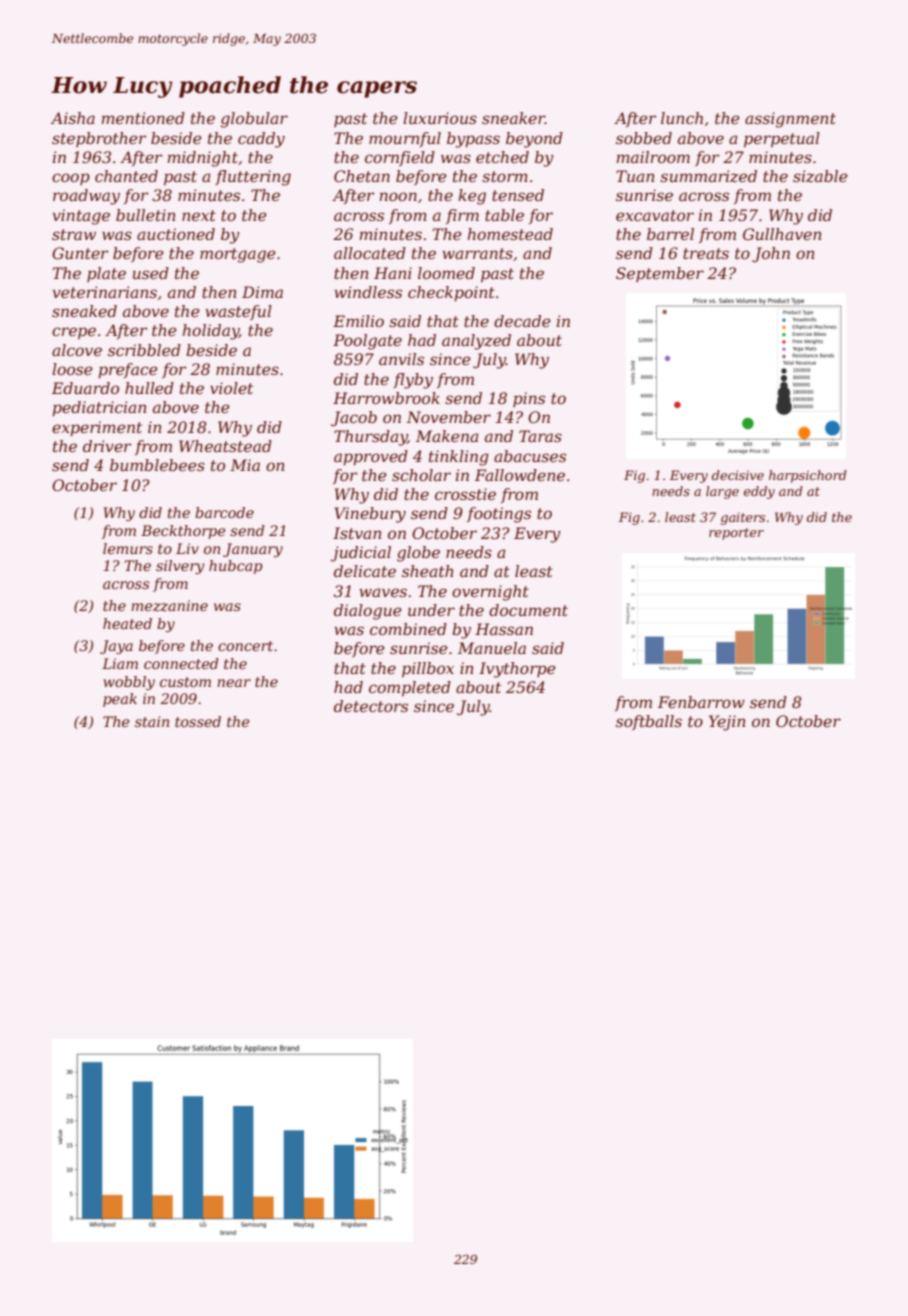 The height and width of the screenshot is (1316, 908). What do you see at coordinates (224, 512) in the screenshot?
I see `barcode` at bounding box center [224, 512].
